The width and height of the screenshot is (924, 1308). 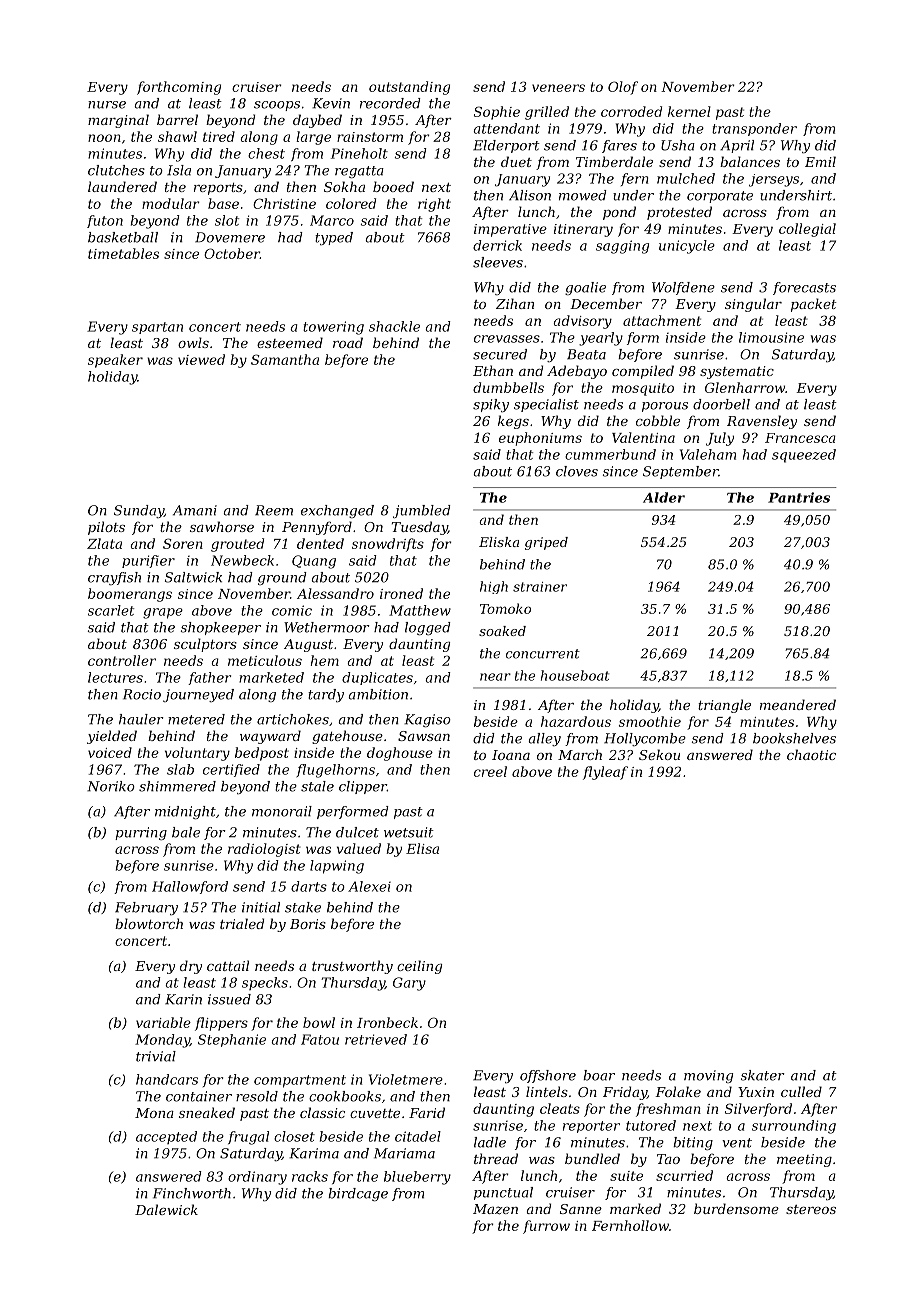 What do you see at coordinates (409, 984) in the screenshot?
I see `Gary` at bounding box center [409, 984].
